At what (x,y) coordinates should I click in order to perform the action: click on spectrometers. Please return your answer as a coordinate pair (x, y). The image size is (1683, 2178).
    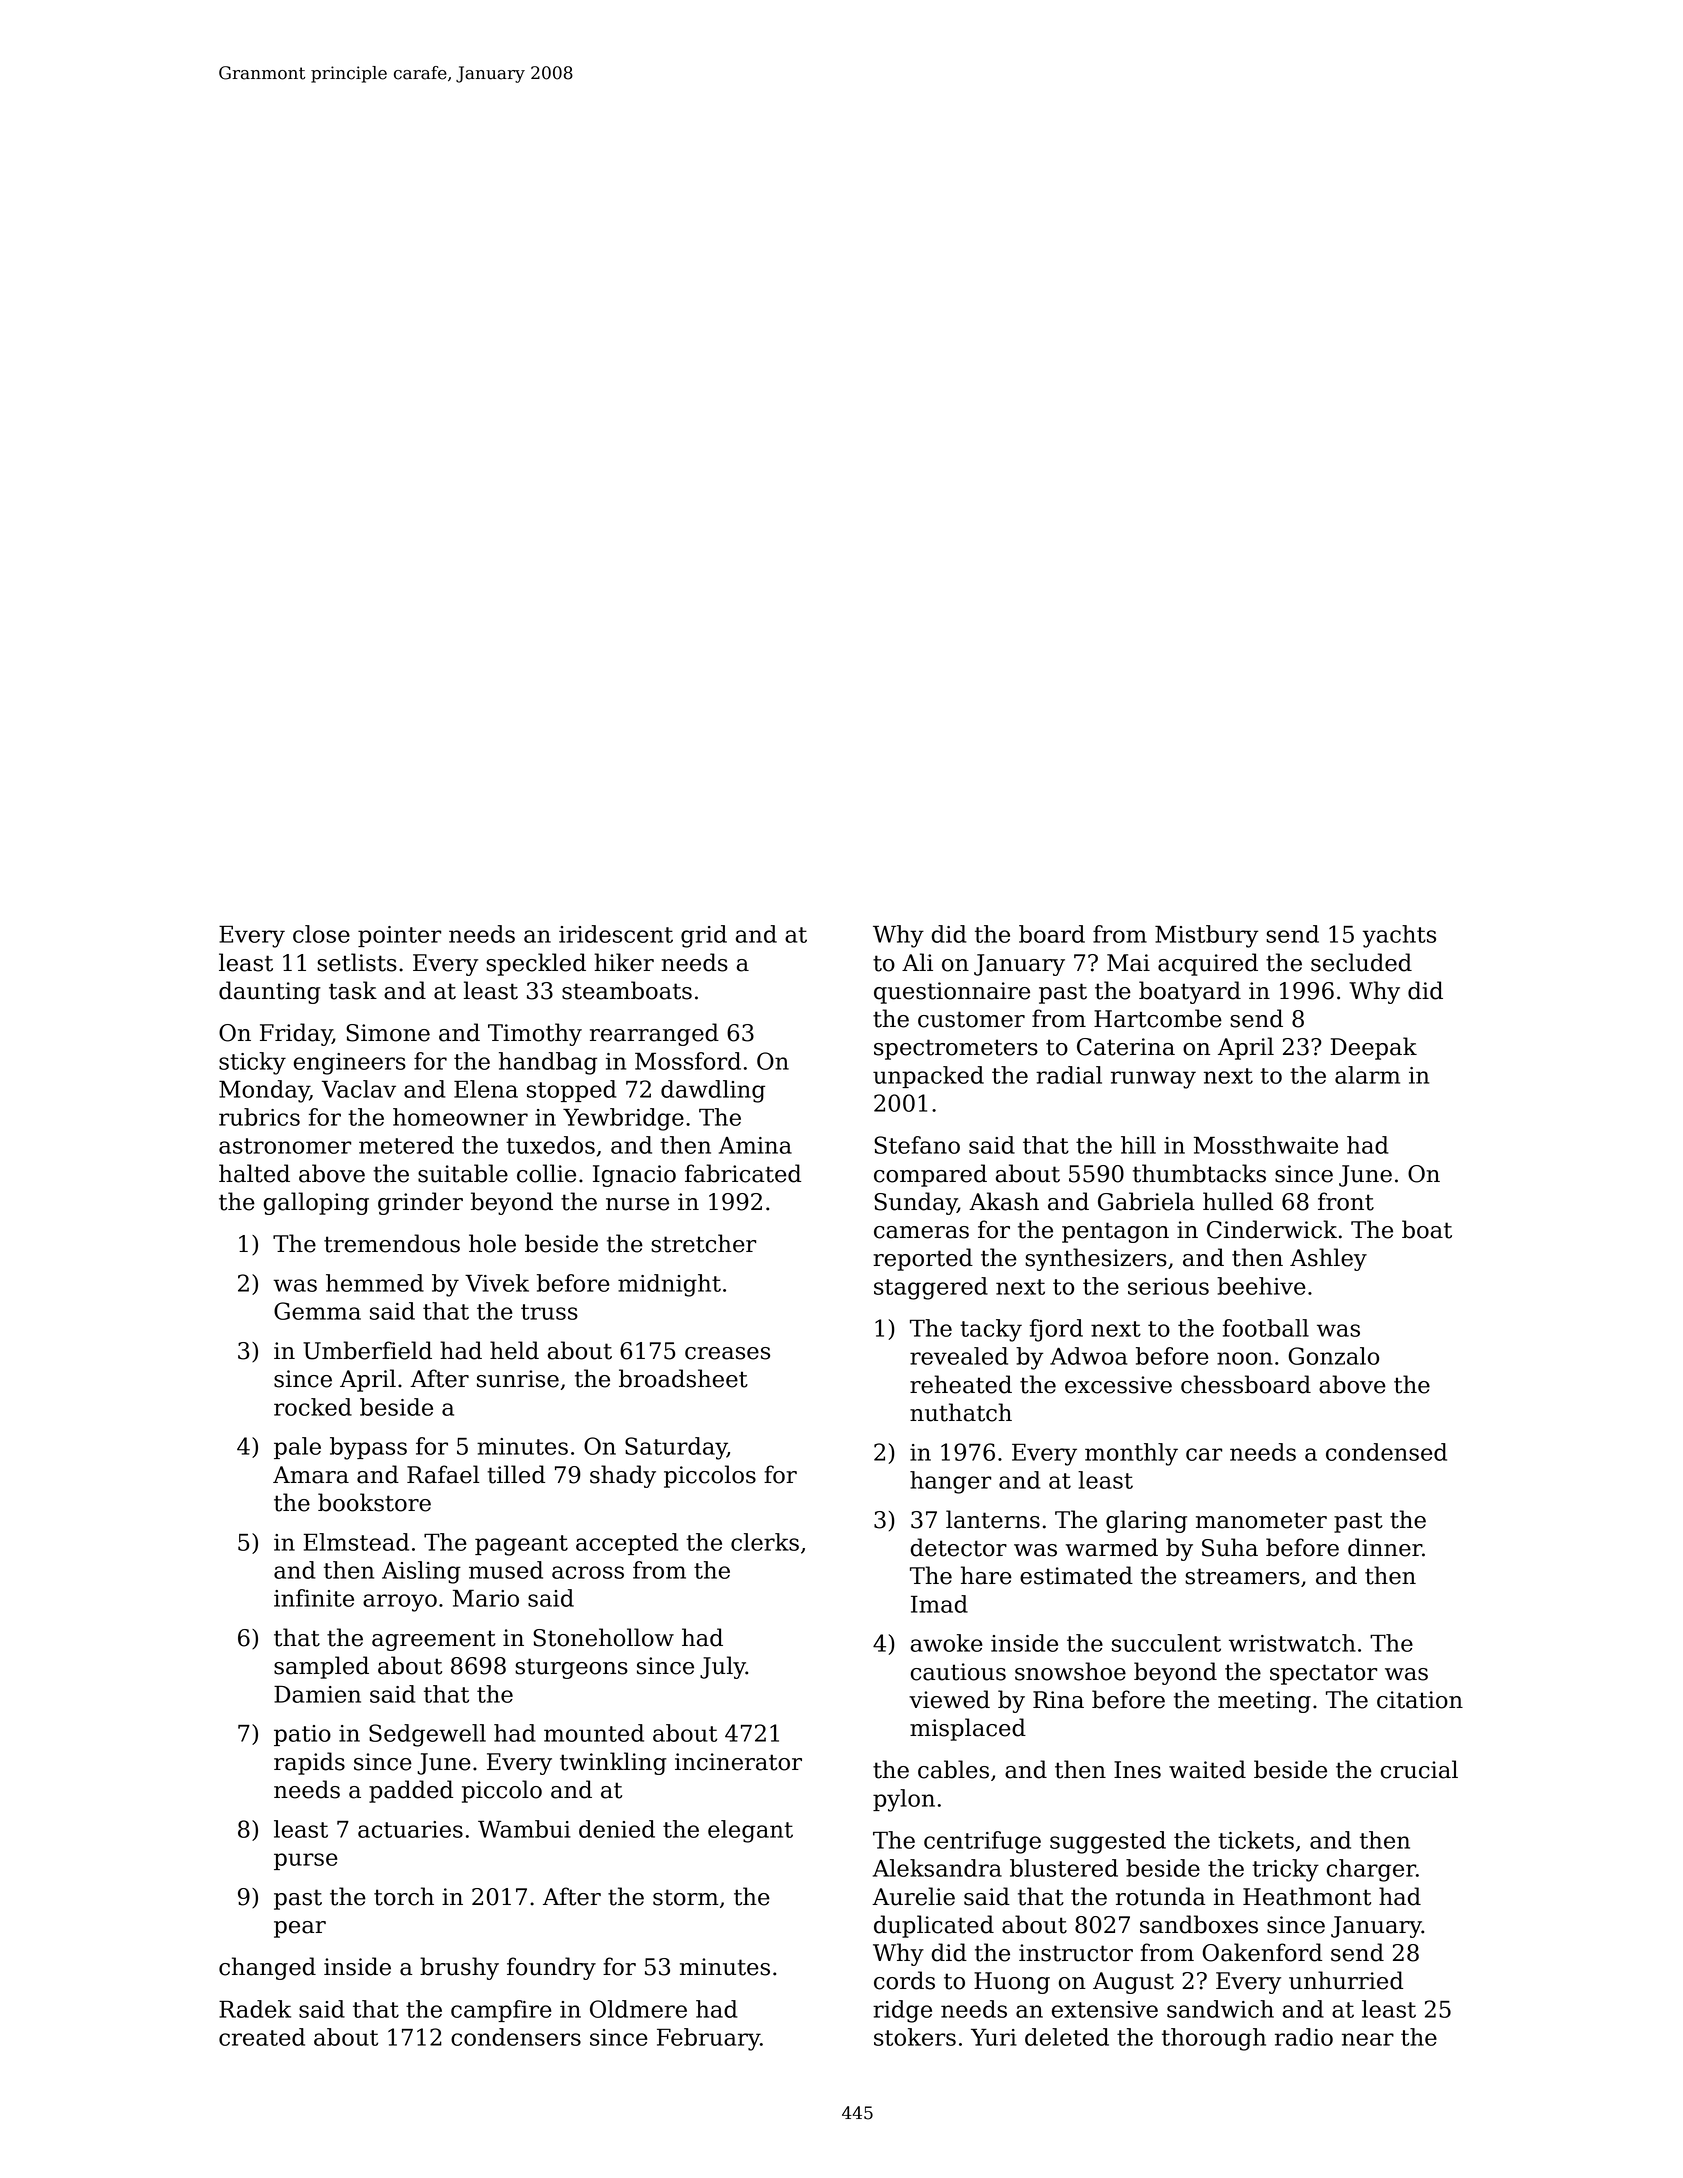
    Looking at the image, I should click on (956, 1049).
